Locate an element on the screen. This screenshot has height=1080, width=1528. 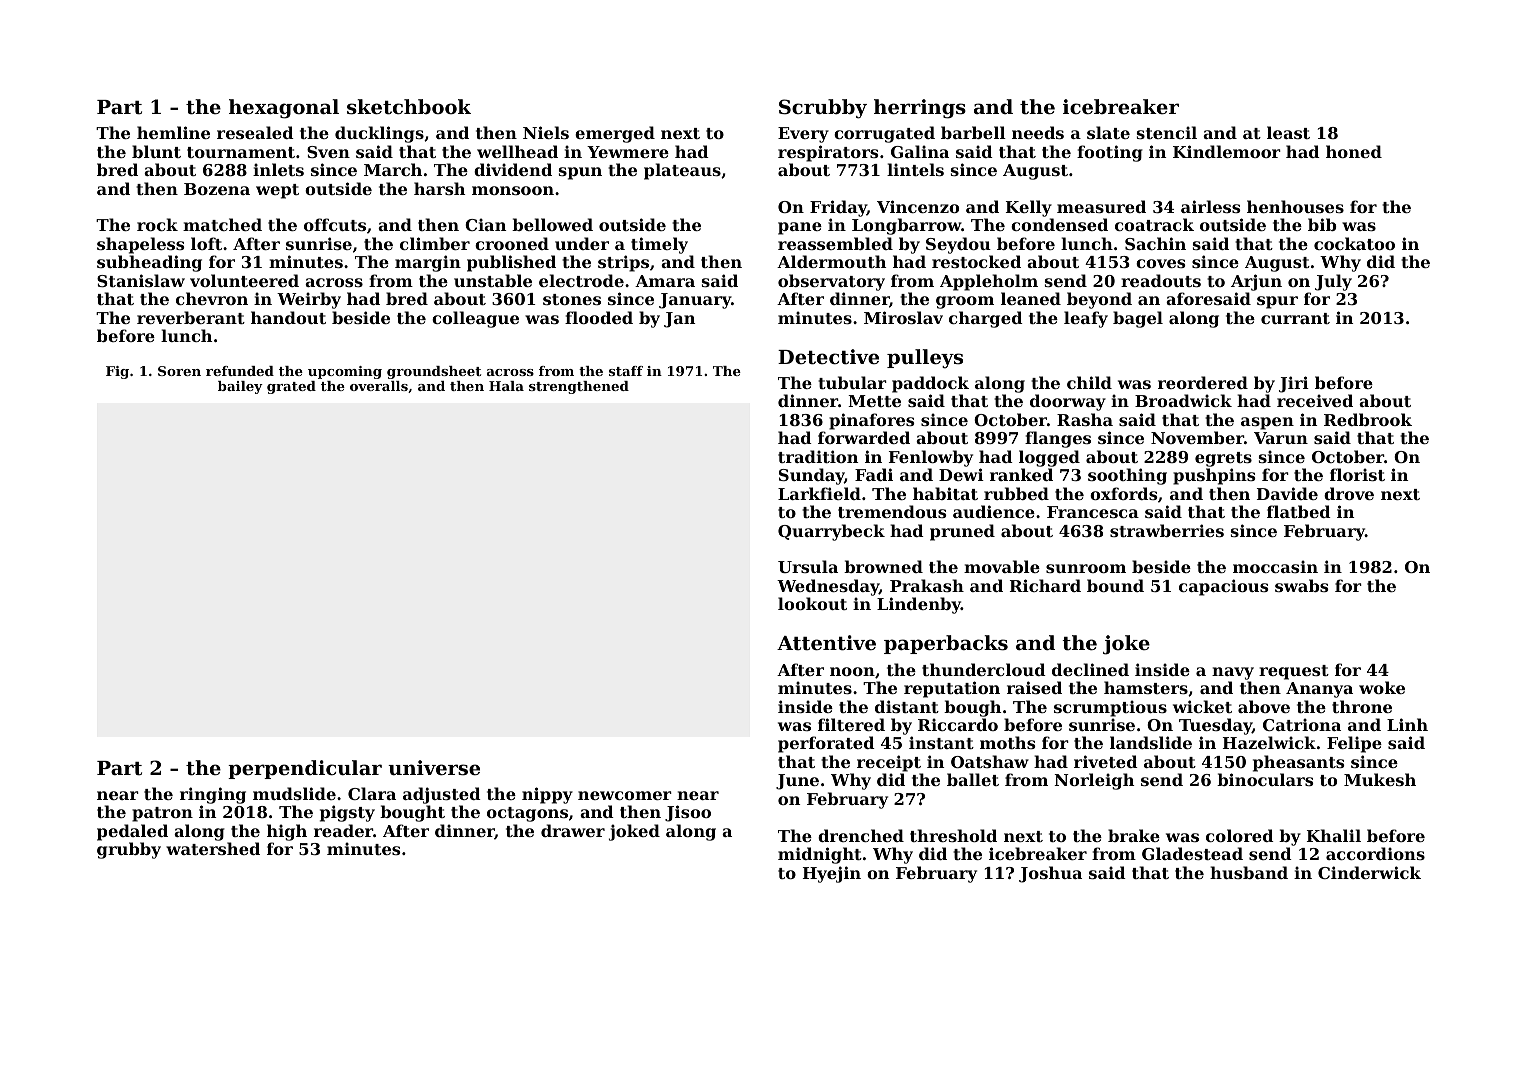
flatbed is located at coordinates (1299, 511).
